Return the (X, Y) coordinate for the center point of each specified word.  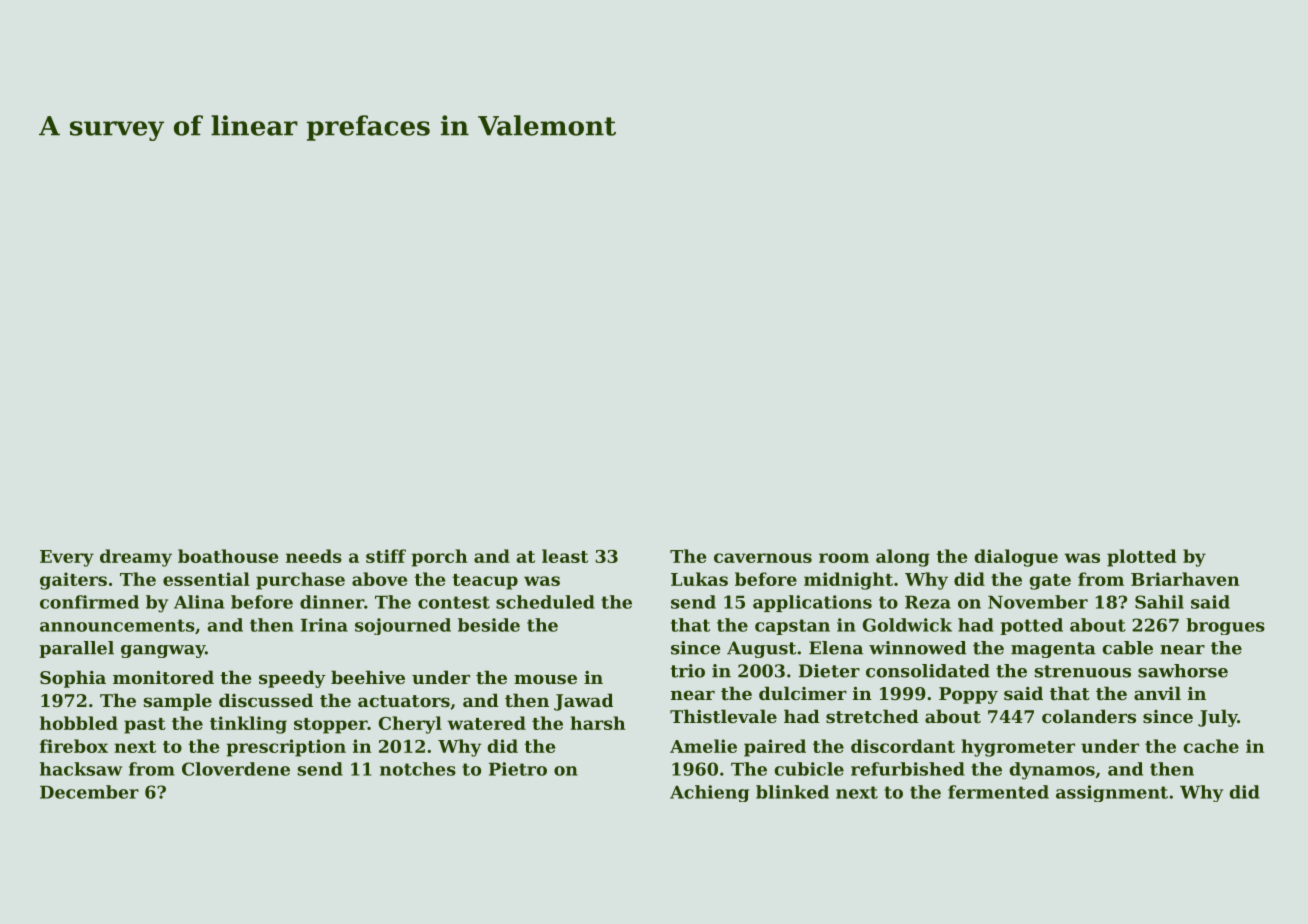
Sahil (1159, 602)
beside (489, 625)
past (145, 726)
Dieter (829, 671)
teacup (485, 582)
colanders (1089, 716)
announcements (117, 625)
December (89, 792)
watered (486, 723)
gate (1050, 582)
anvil (1157, 693)
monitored (163, 677)
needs (314, 556)
